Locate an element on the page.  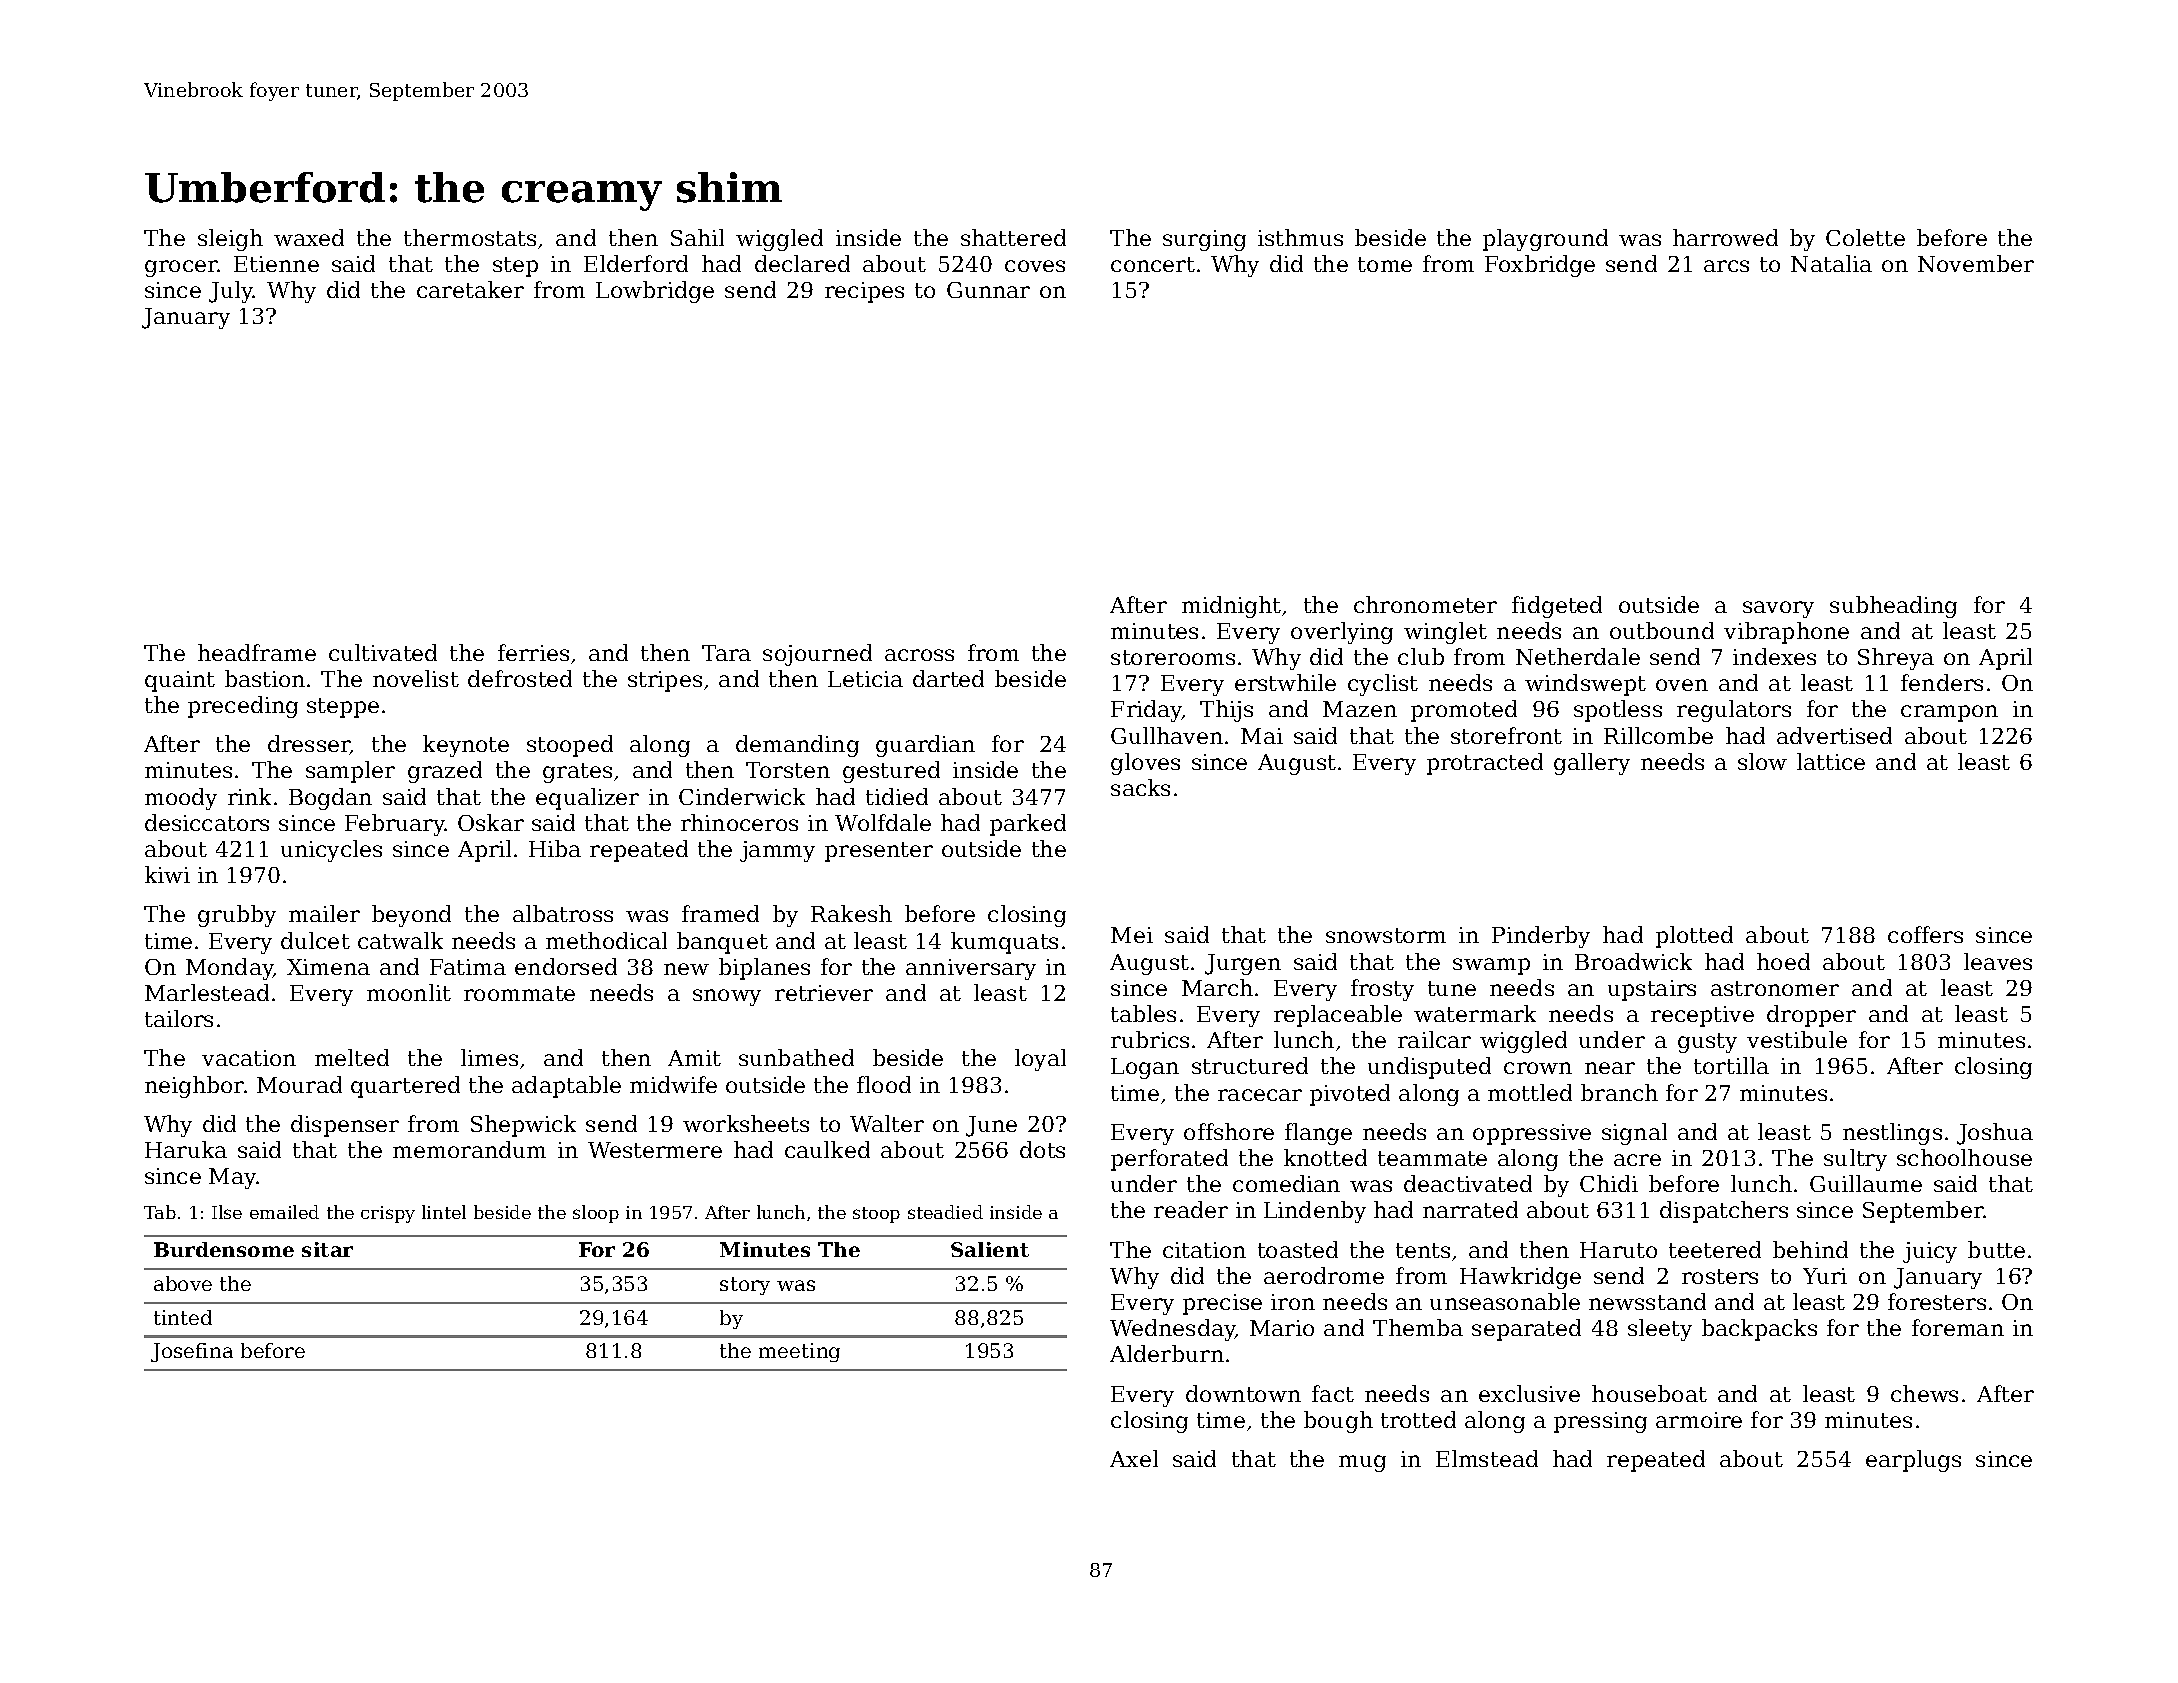
Josefina is located at coordinates (192, 1352).
